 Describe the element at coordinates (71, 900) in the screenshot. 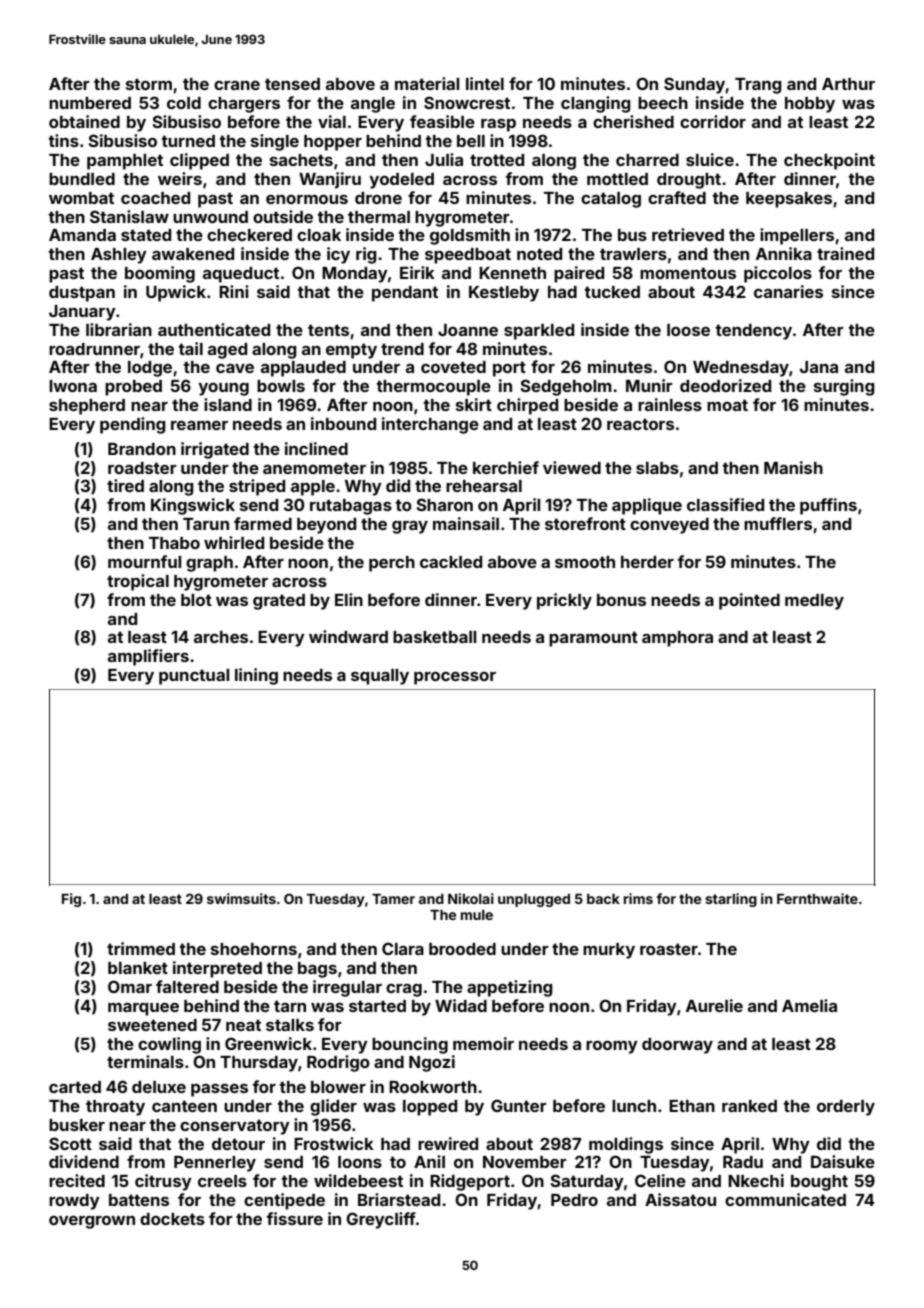

I see `Fig` at that location.
